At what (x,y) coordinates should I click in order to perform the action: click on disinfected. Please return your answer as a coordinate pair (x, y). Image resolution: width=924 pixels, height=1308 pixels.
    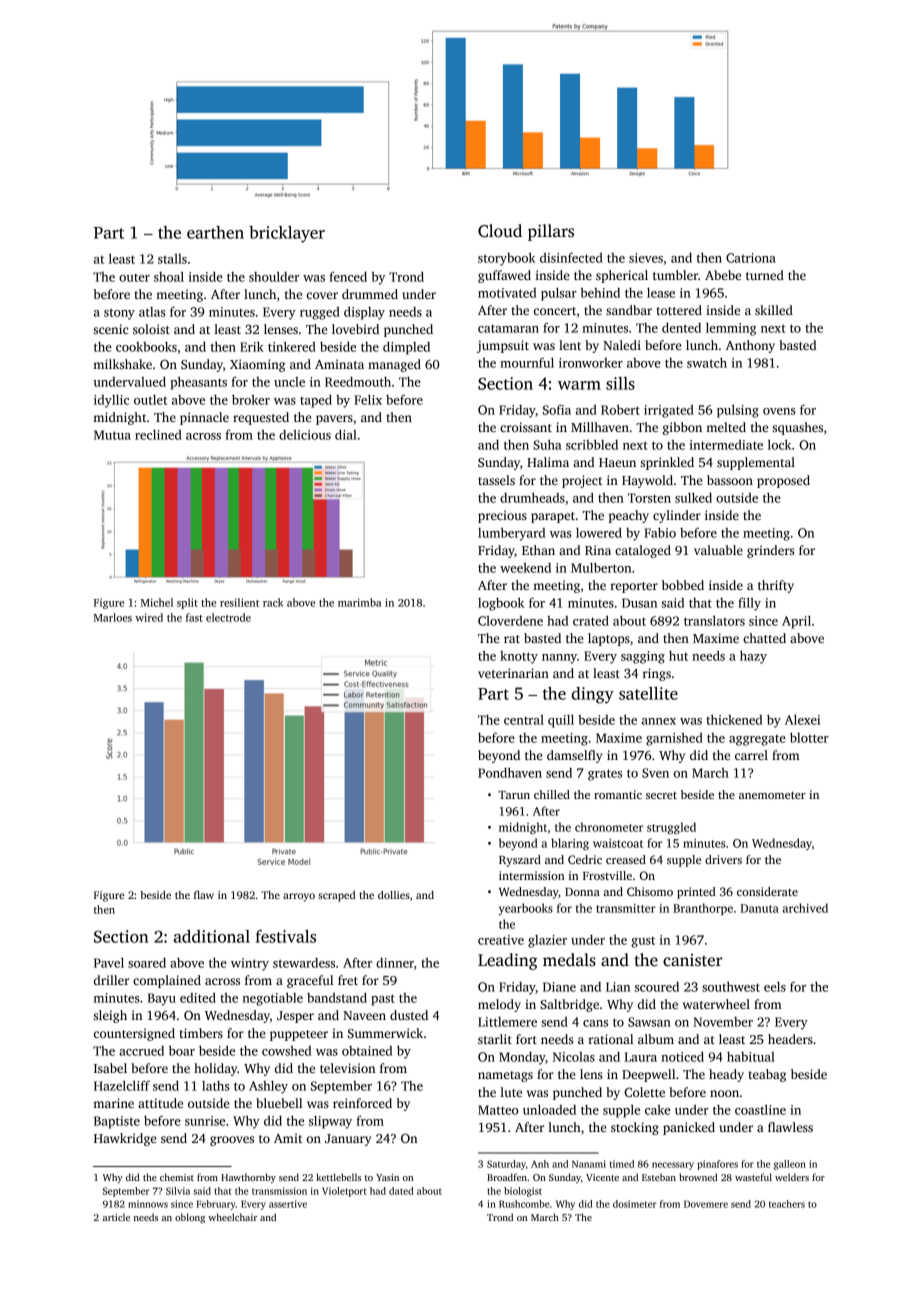
    Looking at the image, I should click on (571, 257).
